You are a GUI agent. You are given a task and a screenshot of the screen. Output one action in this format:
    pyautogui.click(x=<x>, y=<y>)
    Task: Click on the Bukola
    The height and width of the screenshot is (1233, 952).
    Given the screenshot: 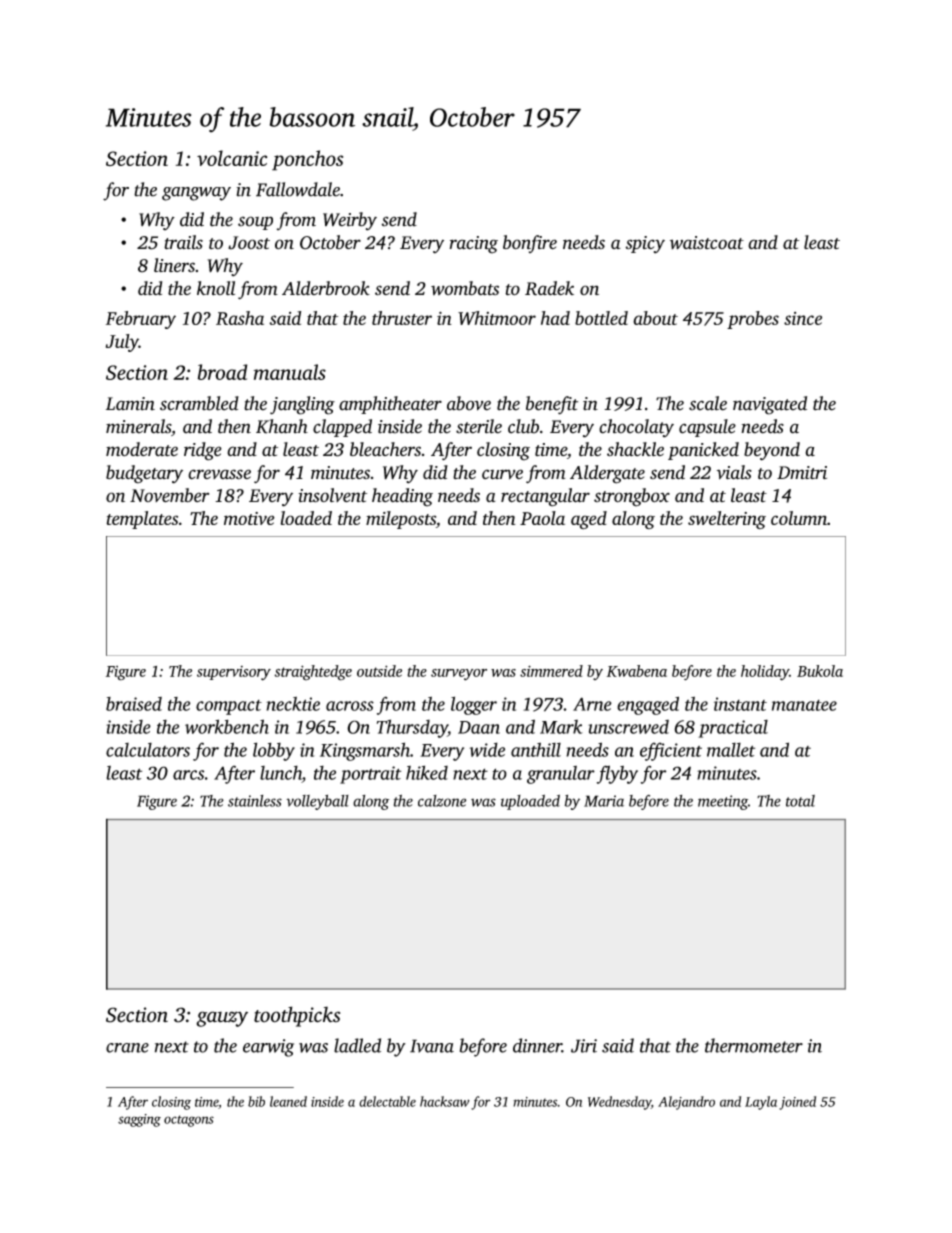 What is the action you would take?
    pyautogui.click(x=820, y=671)
